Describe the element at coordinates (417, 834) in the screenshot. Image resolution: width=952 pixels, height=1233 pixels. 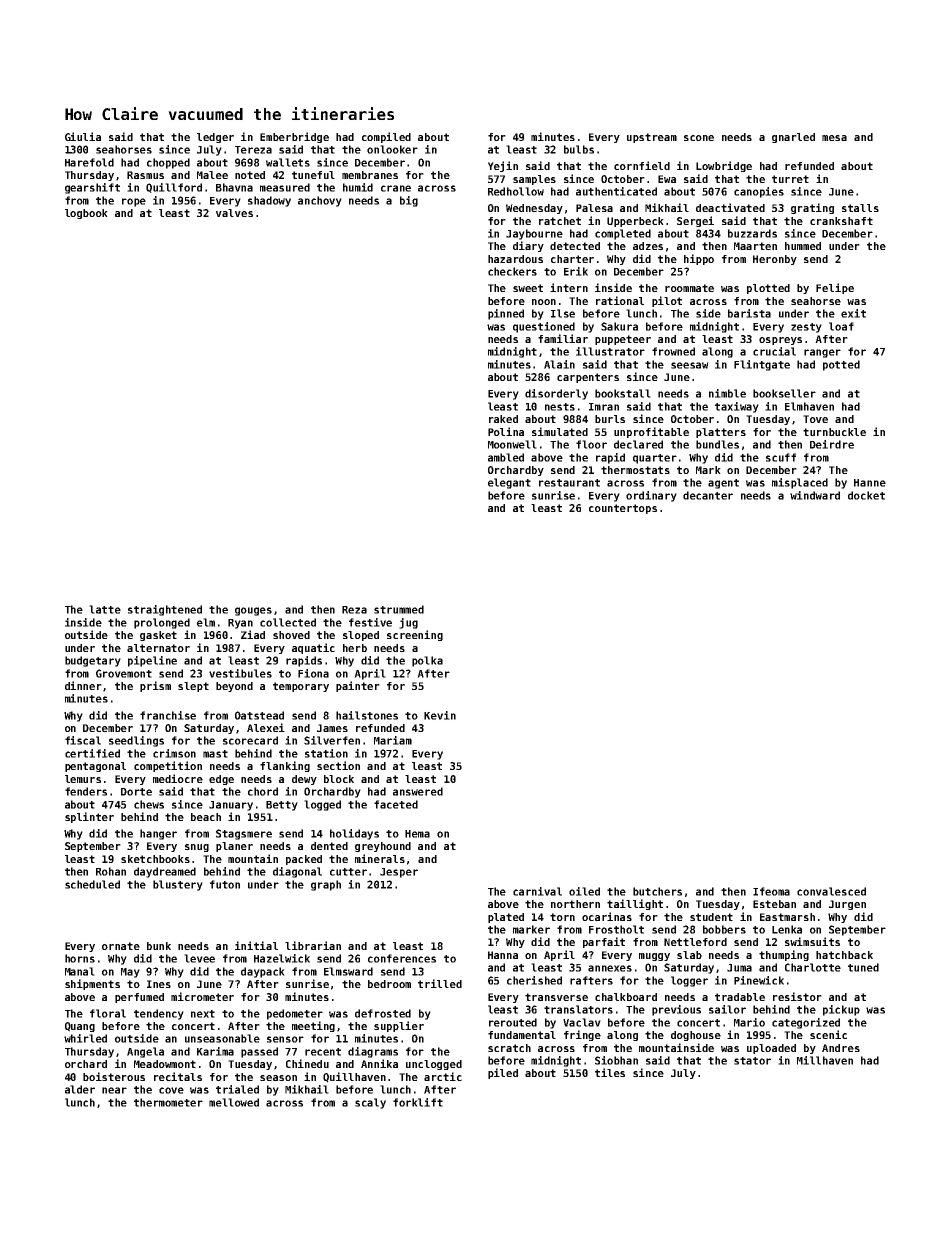
I see `Hema` at that location.
